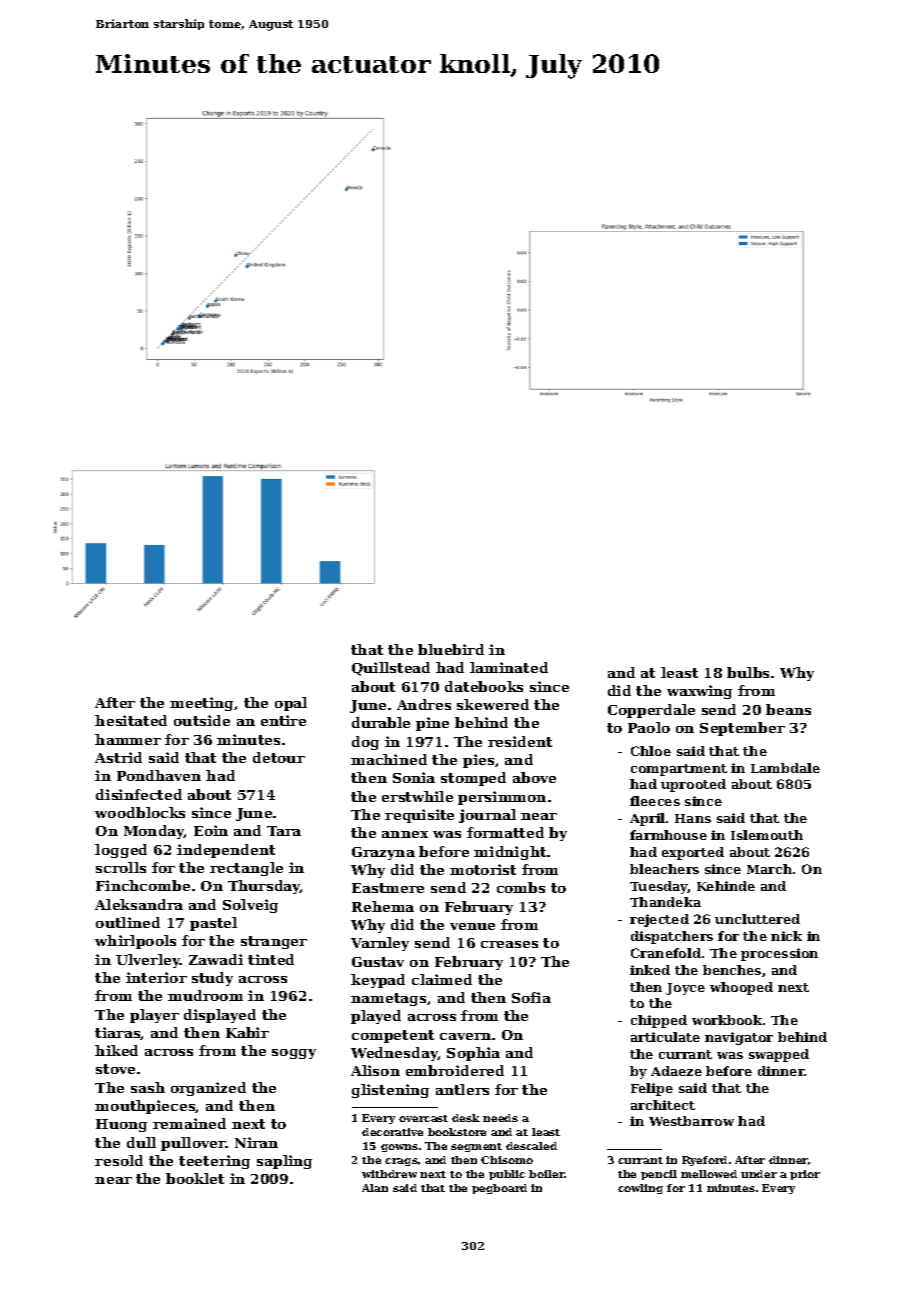 Image resolution: width=924 pixels, height=1308 pixels. What do you see at coordinates (741, 988) in the screenshot?
I see `whooped` at bounding box center [741, 988].
